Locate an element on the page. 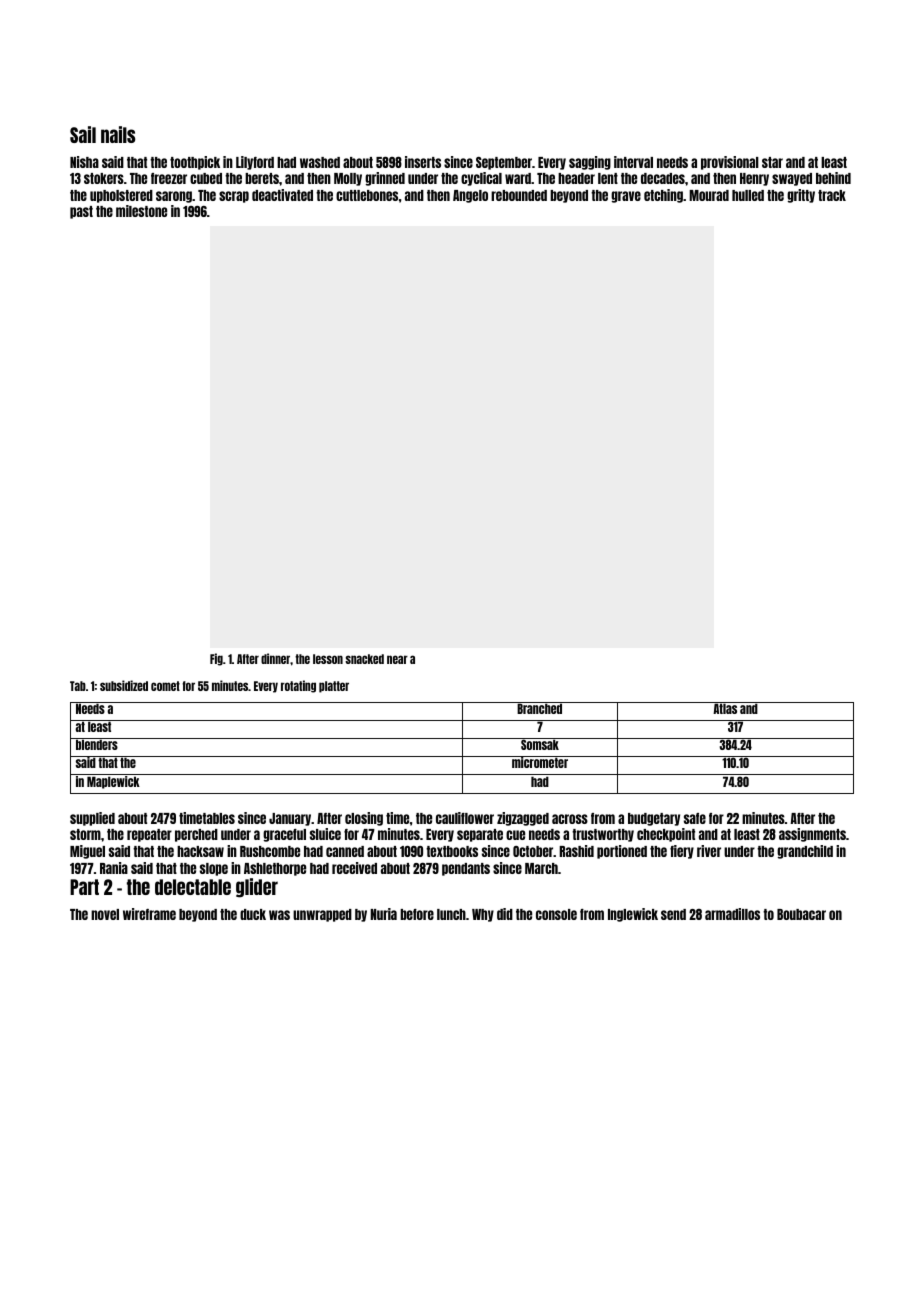 The image size is (924, 1314). Miguel is located at coordinates (87, 852).
